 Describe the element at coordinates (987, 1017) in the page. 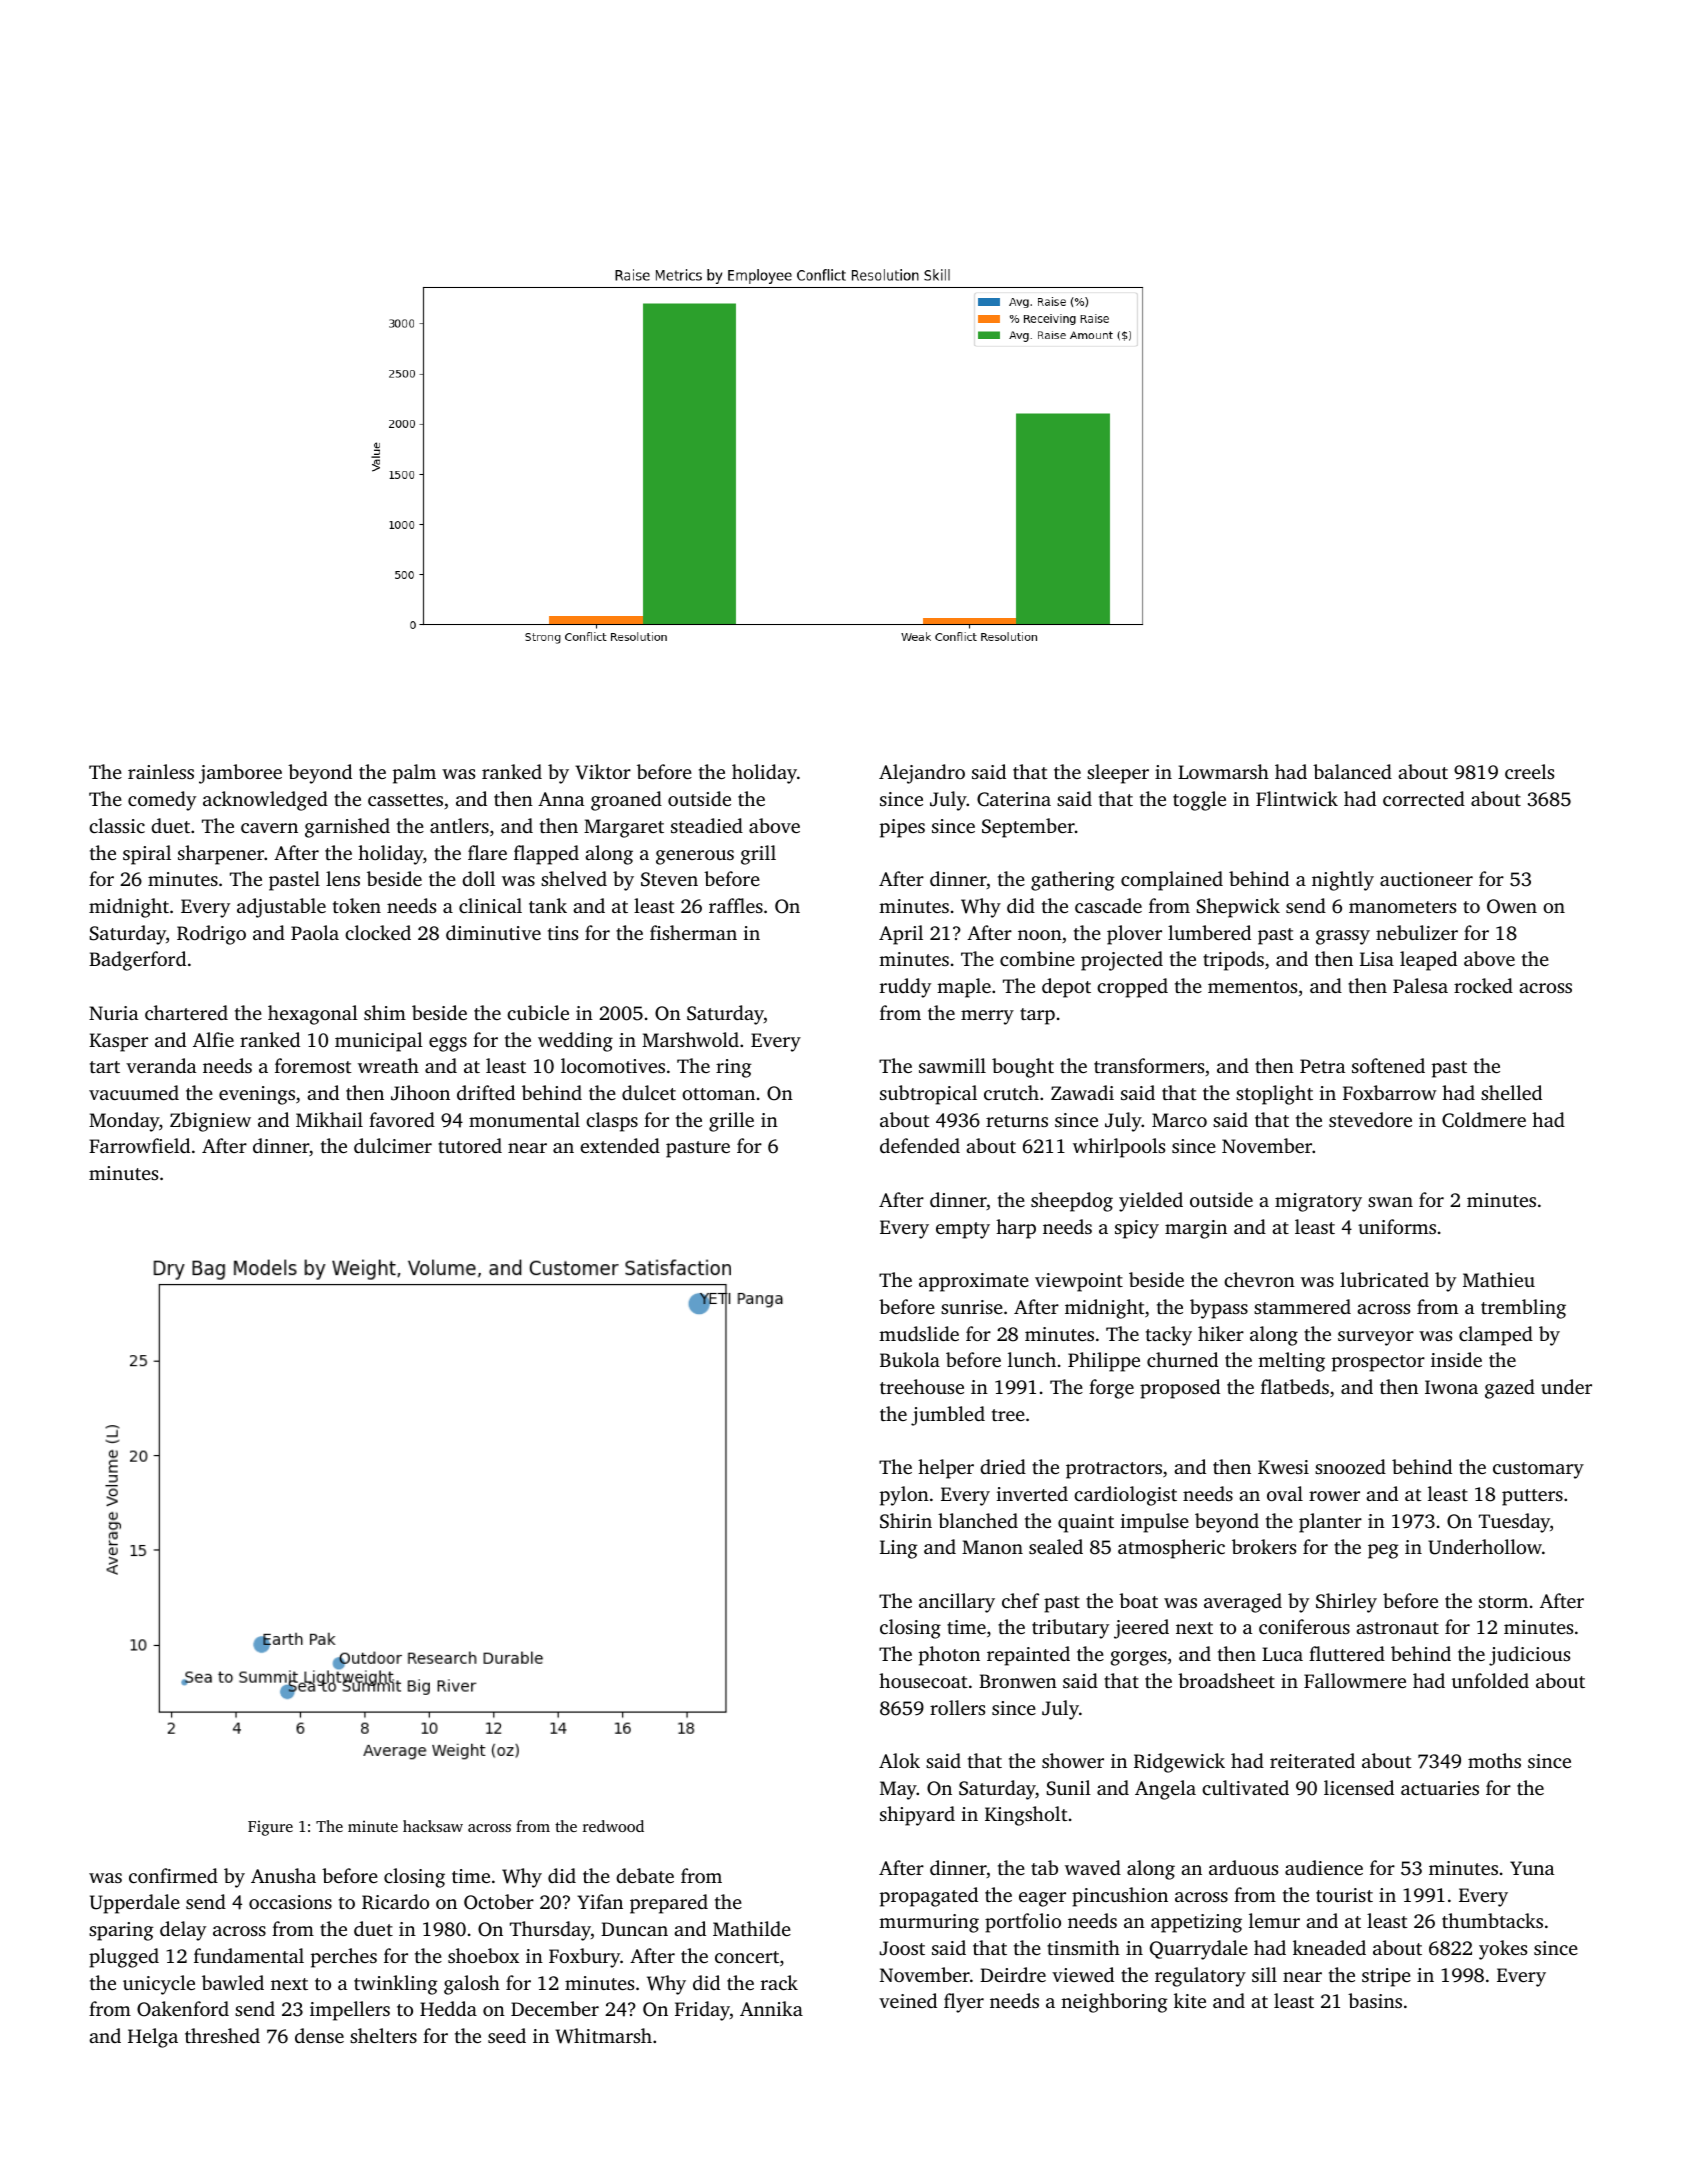

I see `merry` at that location.
